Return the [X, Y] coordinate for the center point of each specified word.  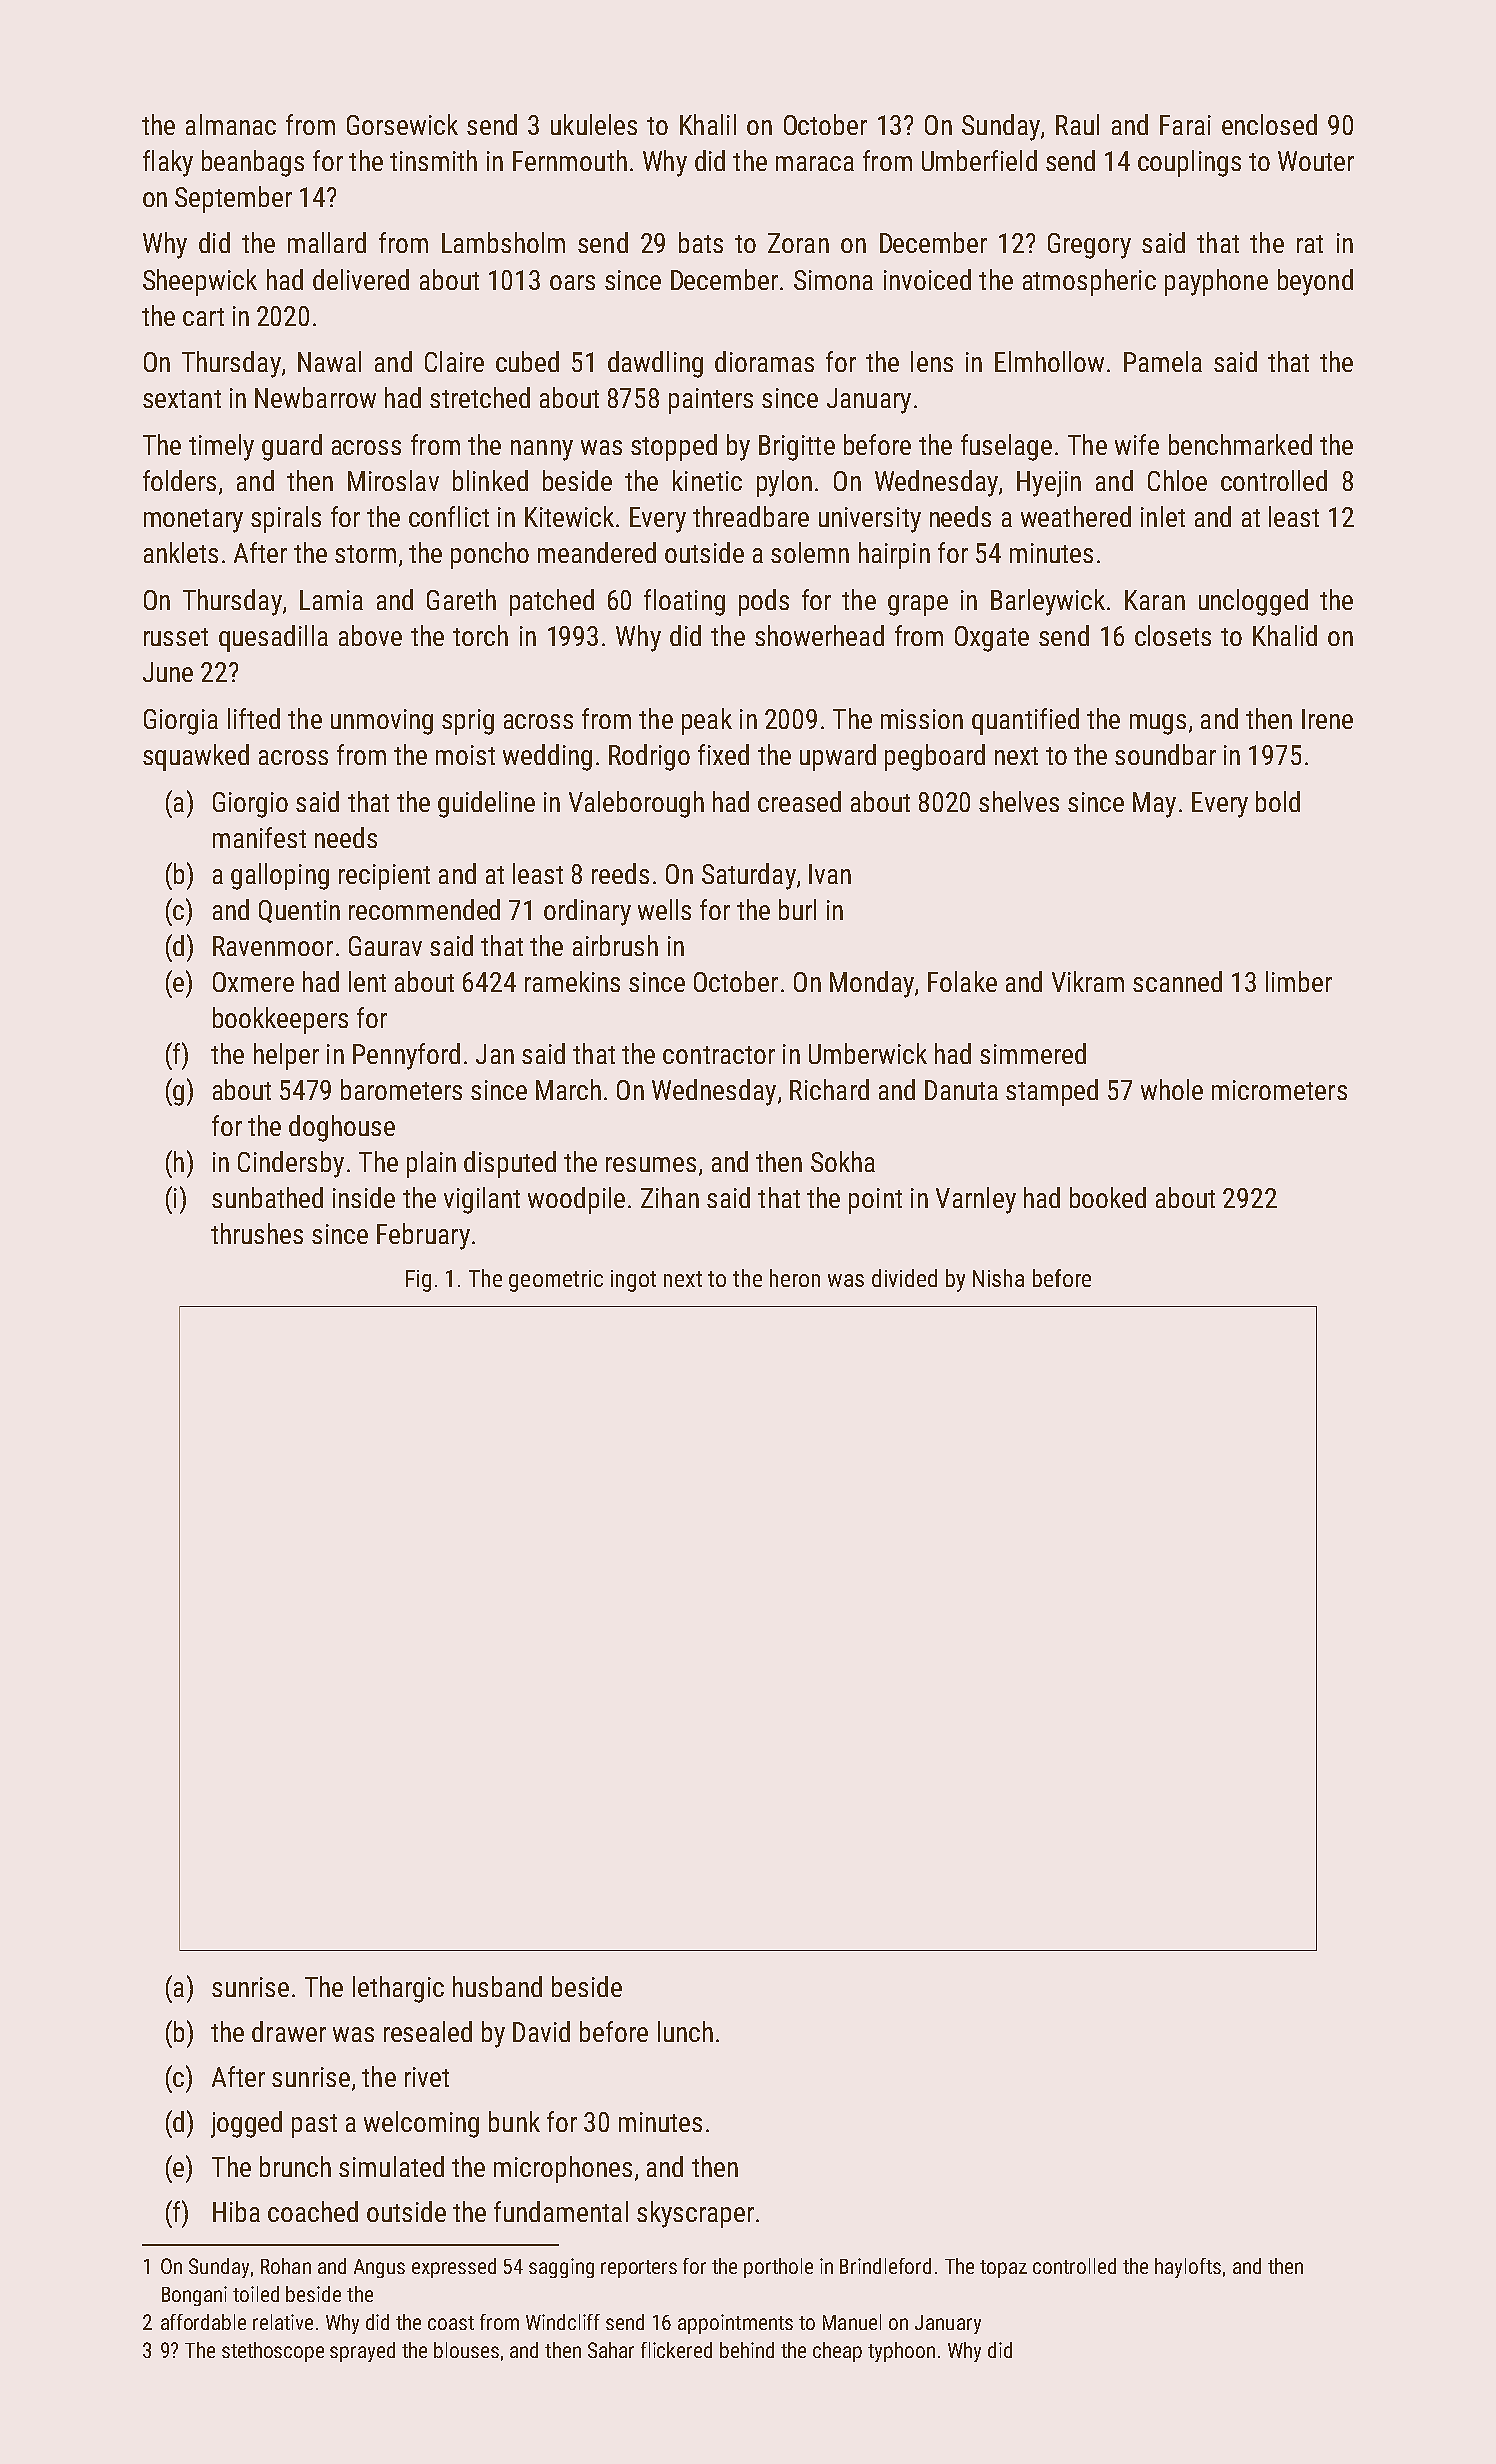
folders [179, 480]
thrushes [257, 1233]
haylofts [1188, 2268]
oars [572, 282]
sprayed [362, 2352]
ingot [633, 1281]
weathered [1076, 516]
